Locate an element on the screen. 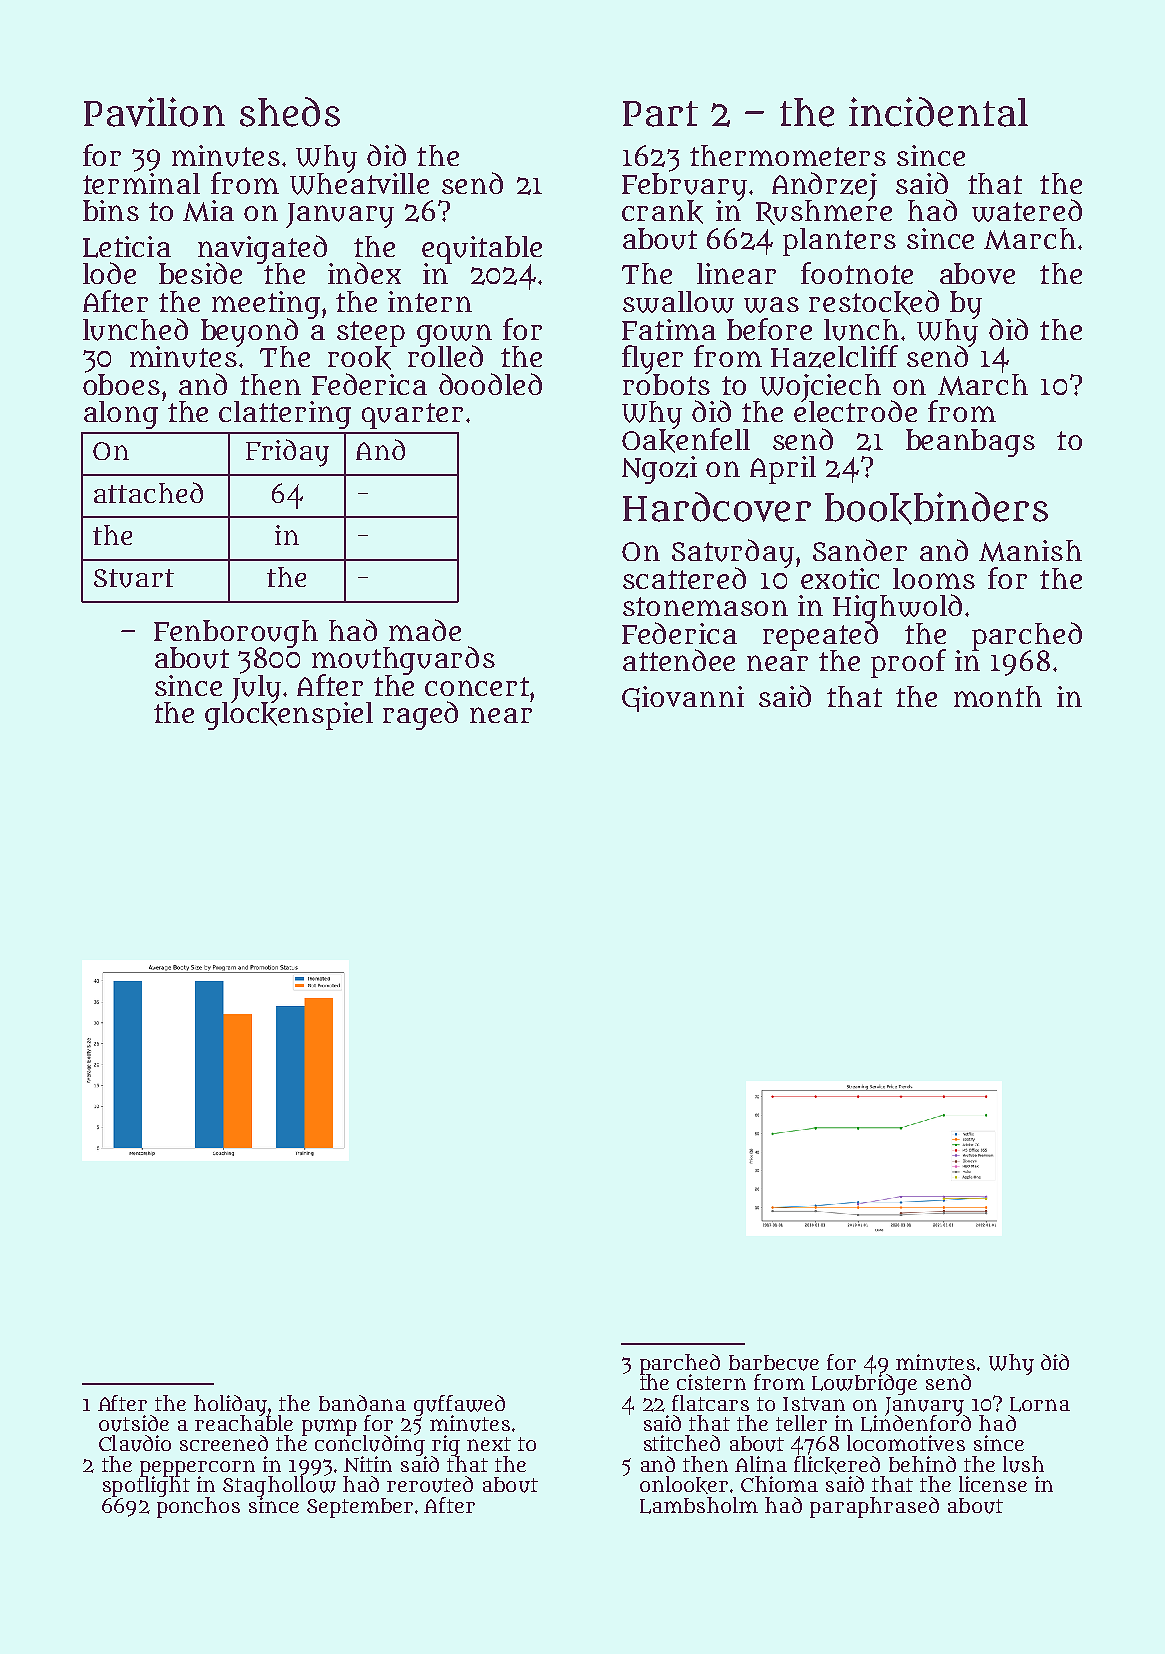  raged is located at coordinates (420, 715).
